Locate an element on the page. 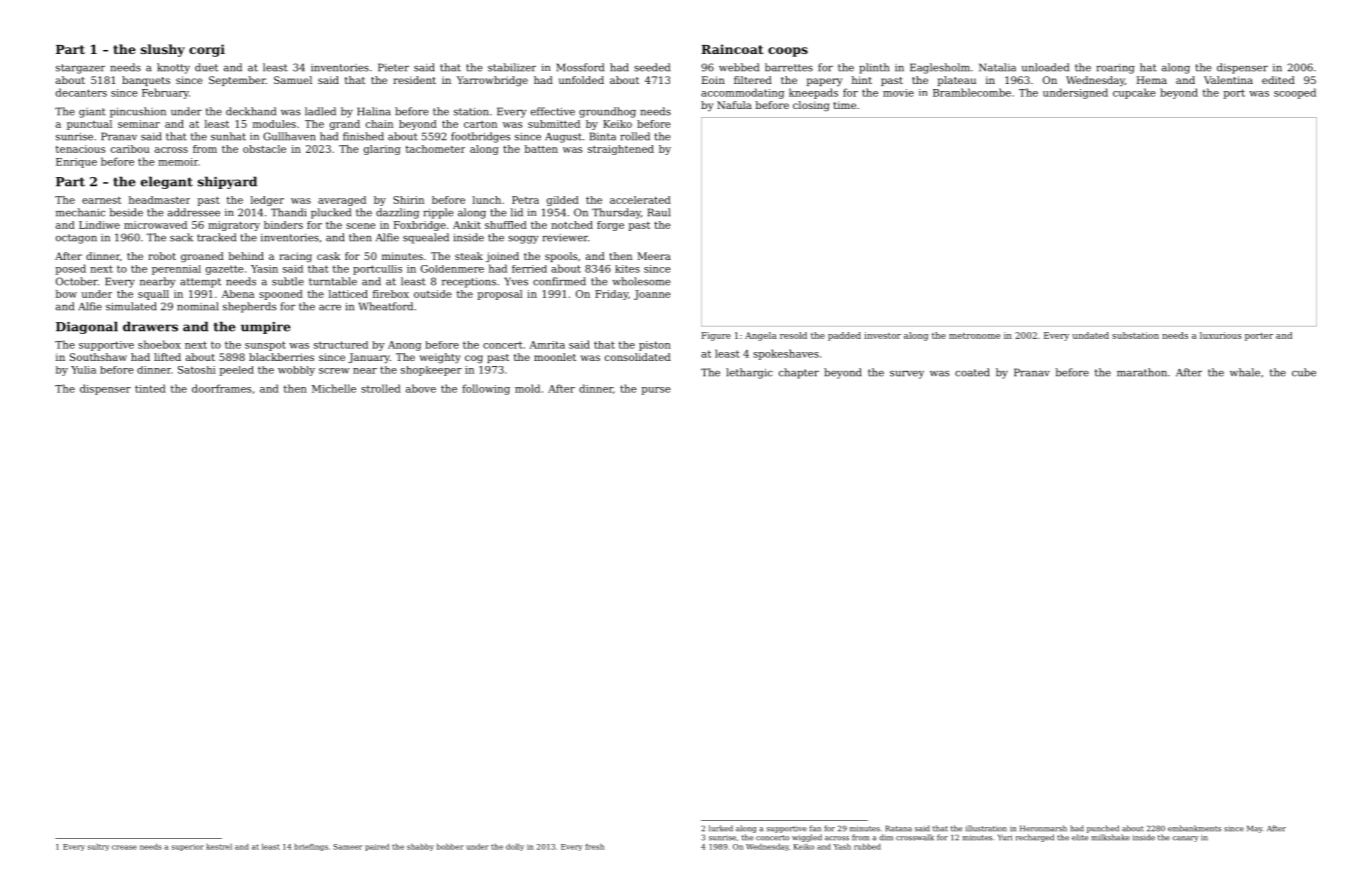 This page has height=887, width=1372. undated is located at coordinates (1091, 335).
